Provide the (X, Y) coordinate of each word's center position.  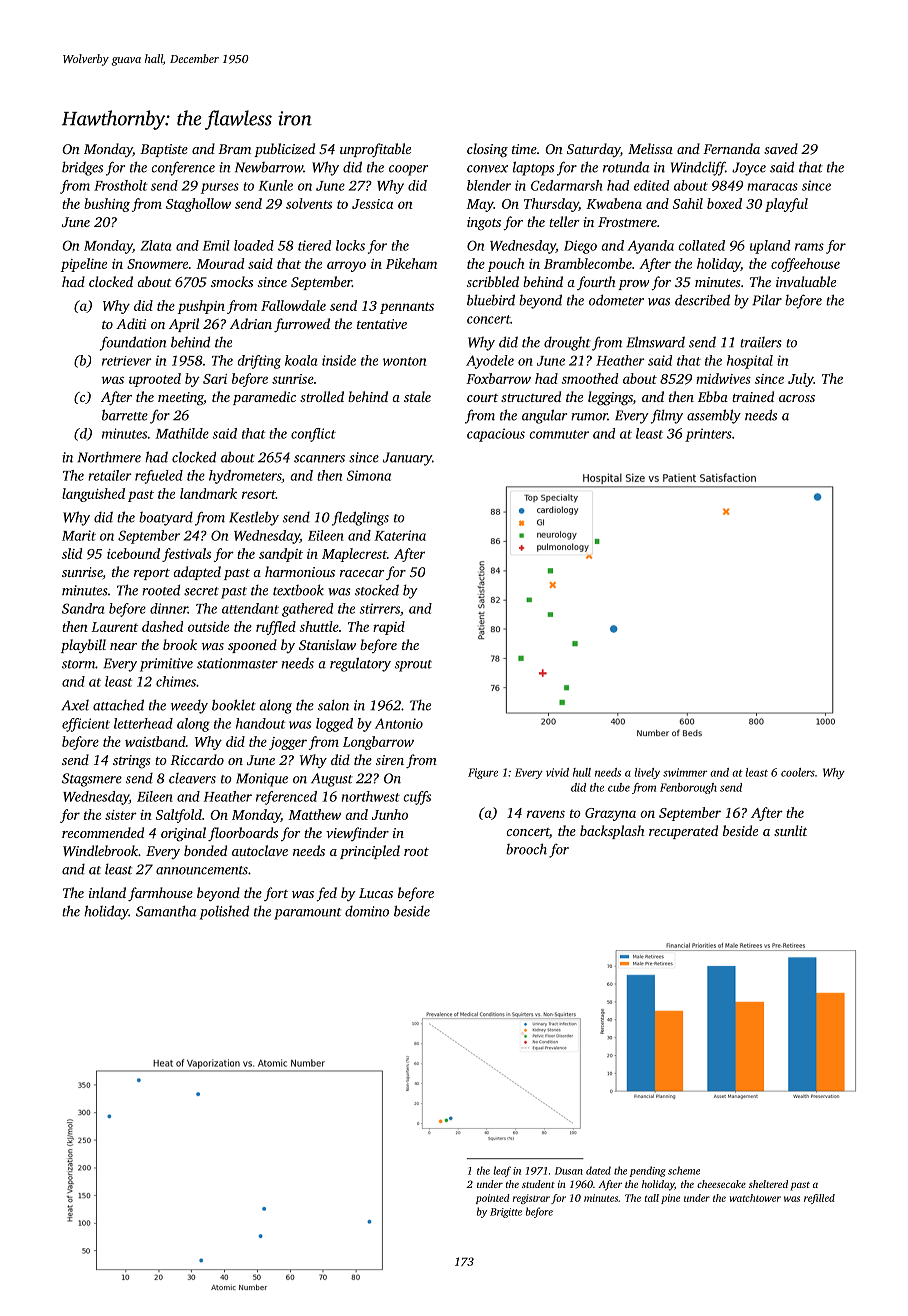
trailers (761, 342)
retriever (127, 361)
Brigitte (506, 1213)
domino (367, 911)
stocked (377, 590)
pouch (506, 265)
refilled (819, 1199)
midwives (723, 378)
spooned (252, 646)
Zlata (156, 245)
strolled (322, 396)
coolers (798, 772)
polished (224, 912)
